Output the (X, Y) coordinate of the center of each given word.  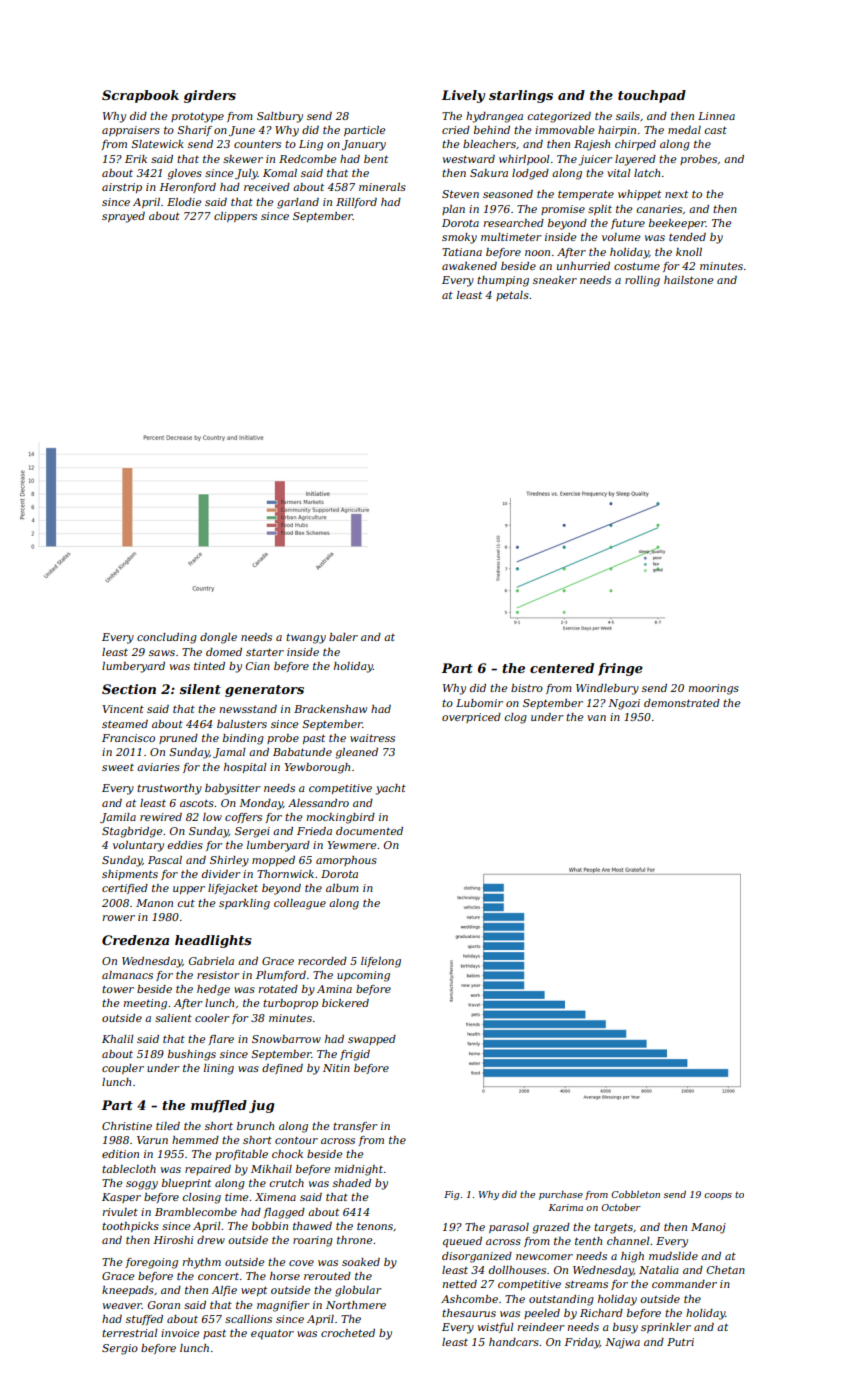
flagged (284, 1213)
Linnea (716, 116)
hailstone (688, 280)
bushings (192, 1055)
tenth (588, 1241)
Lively (463, 96)
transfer (355, 1127)
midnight (359, 1170)
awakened (469, 266)
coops (718, 1196)
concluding (167, 638)
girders (210, 96)
